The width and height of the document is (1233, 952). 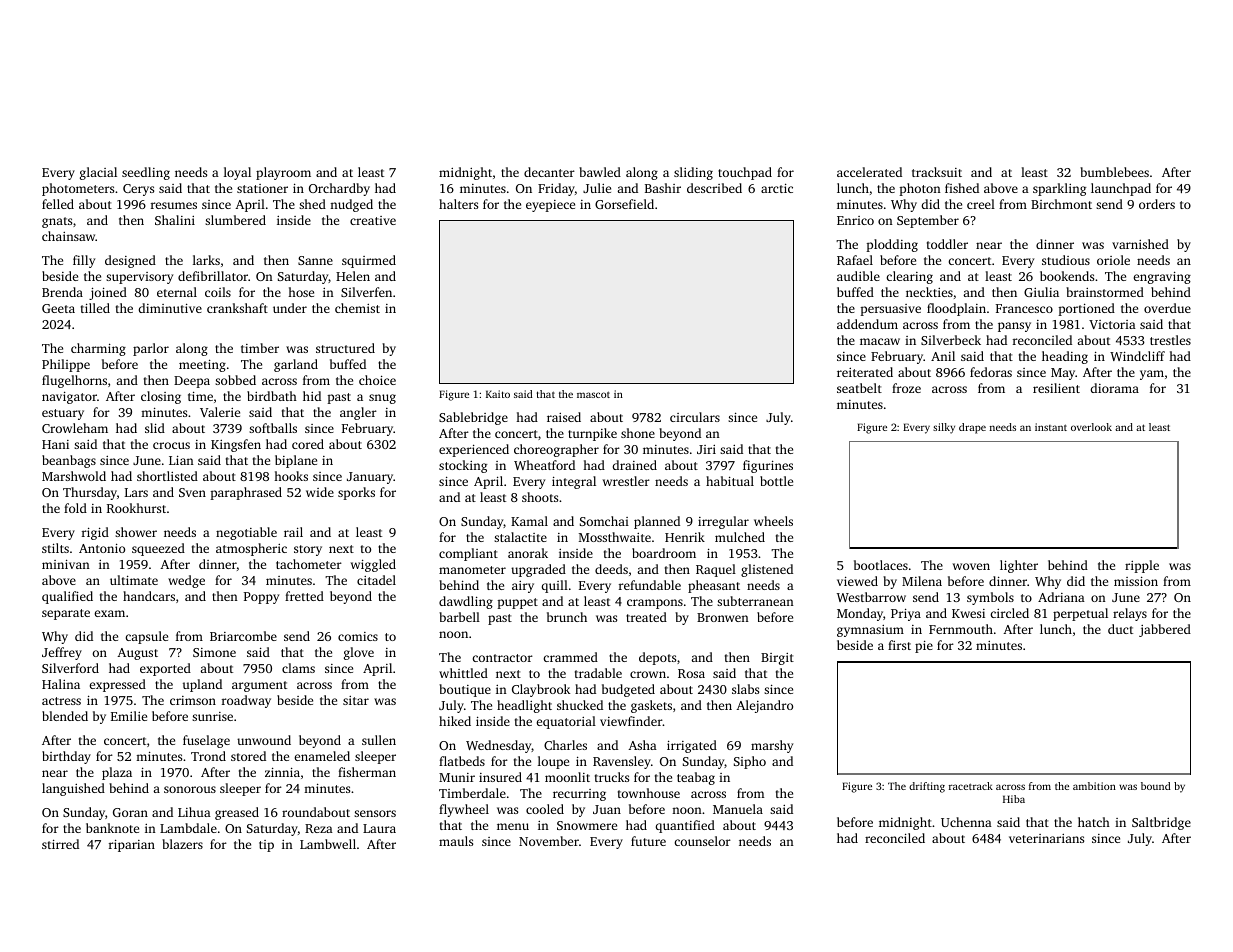 I want to click on drape, so click(x=972, y=428).
